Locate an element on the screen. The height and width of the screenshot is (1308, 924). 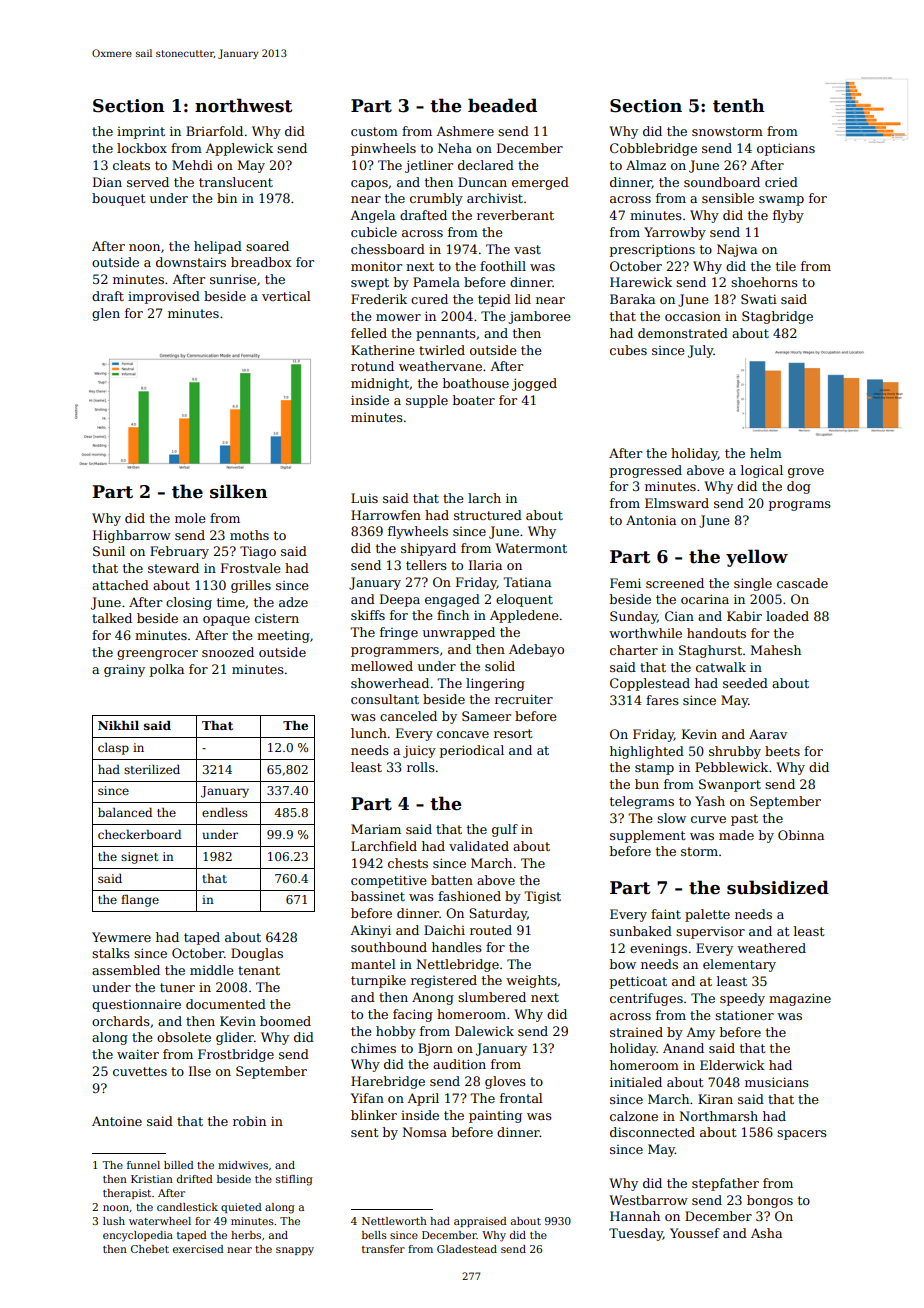
billed is located at coordinates (179, 1165).
